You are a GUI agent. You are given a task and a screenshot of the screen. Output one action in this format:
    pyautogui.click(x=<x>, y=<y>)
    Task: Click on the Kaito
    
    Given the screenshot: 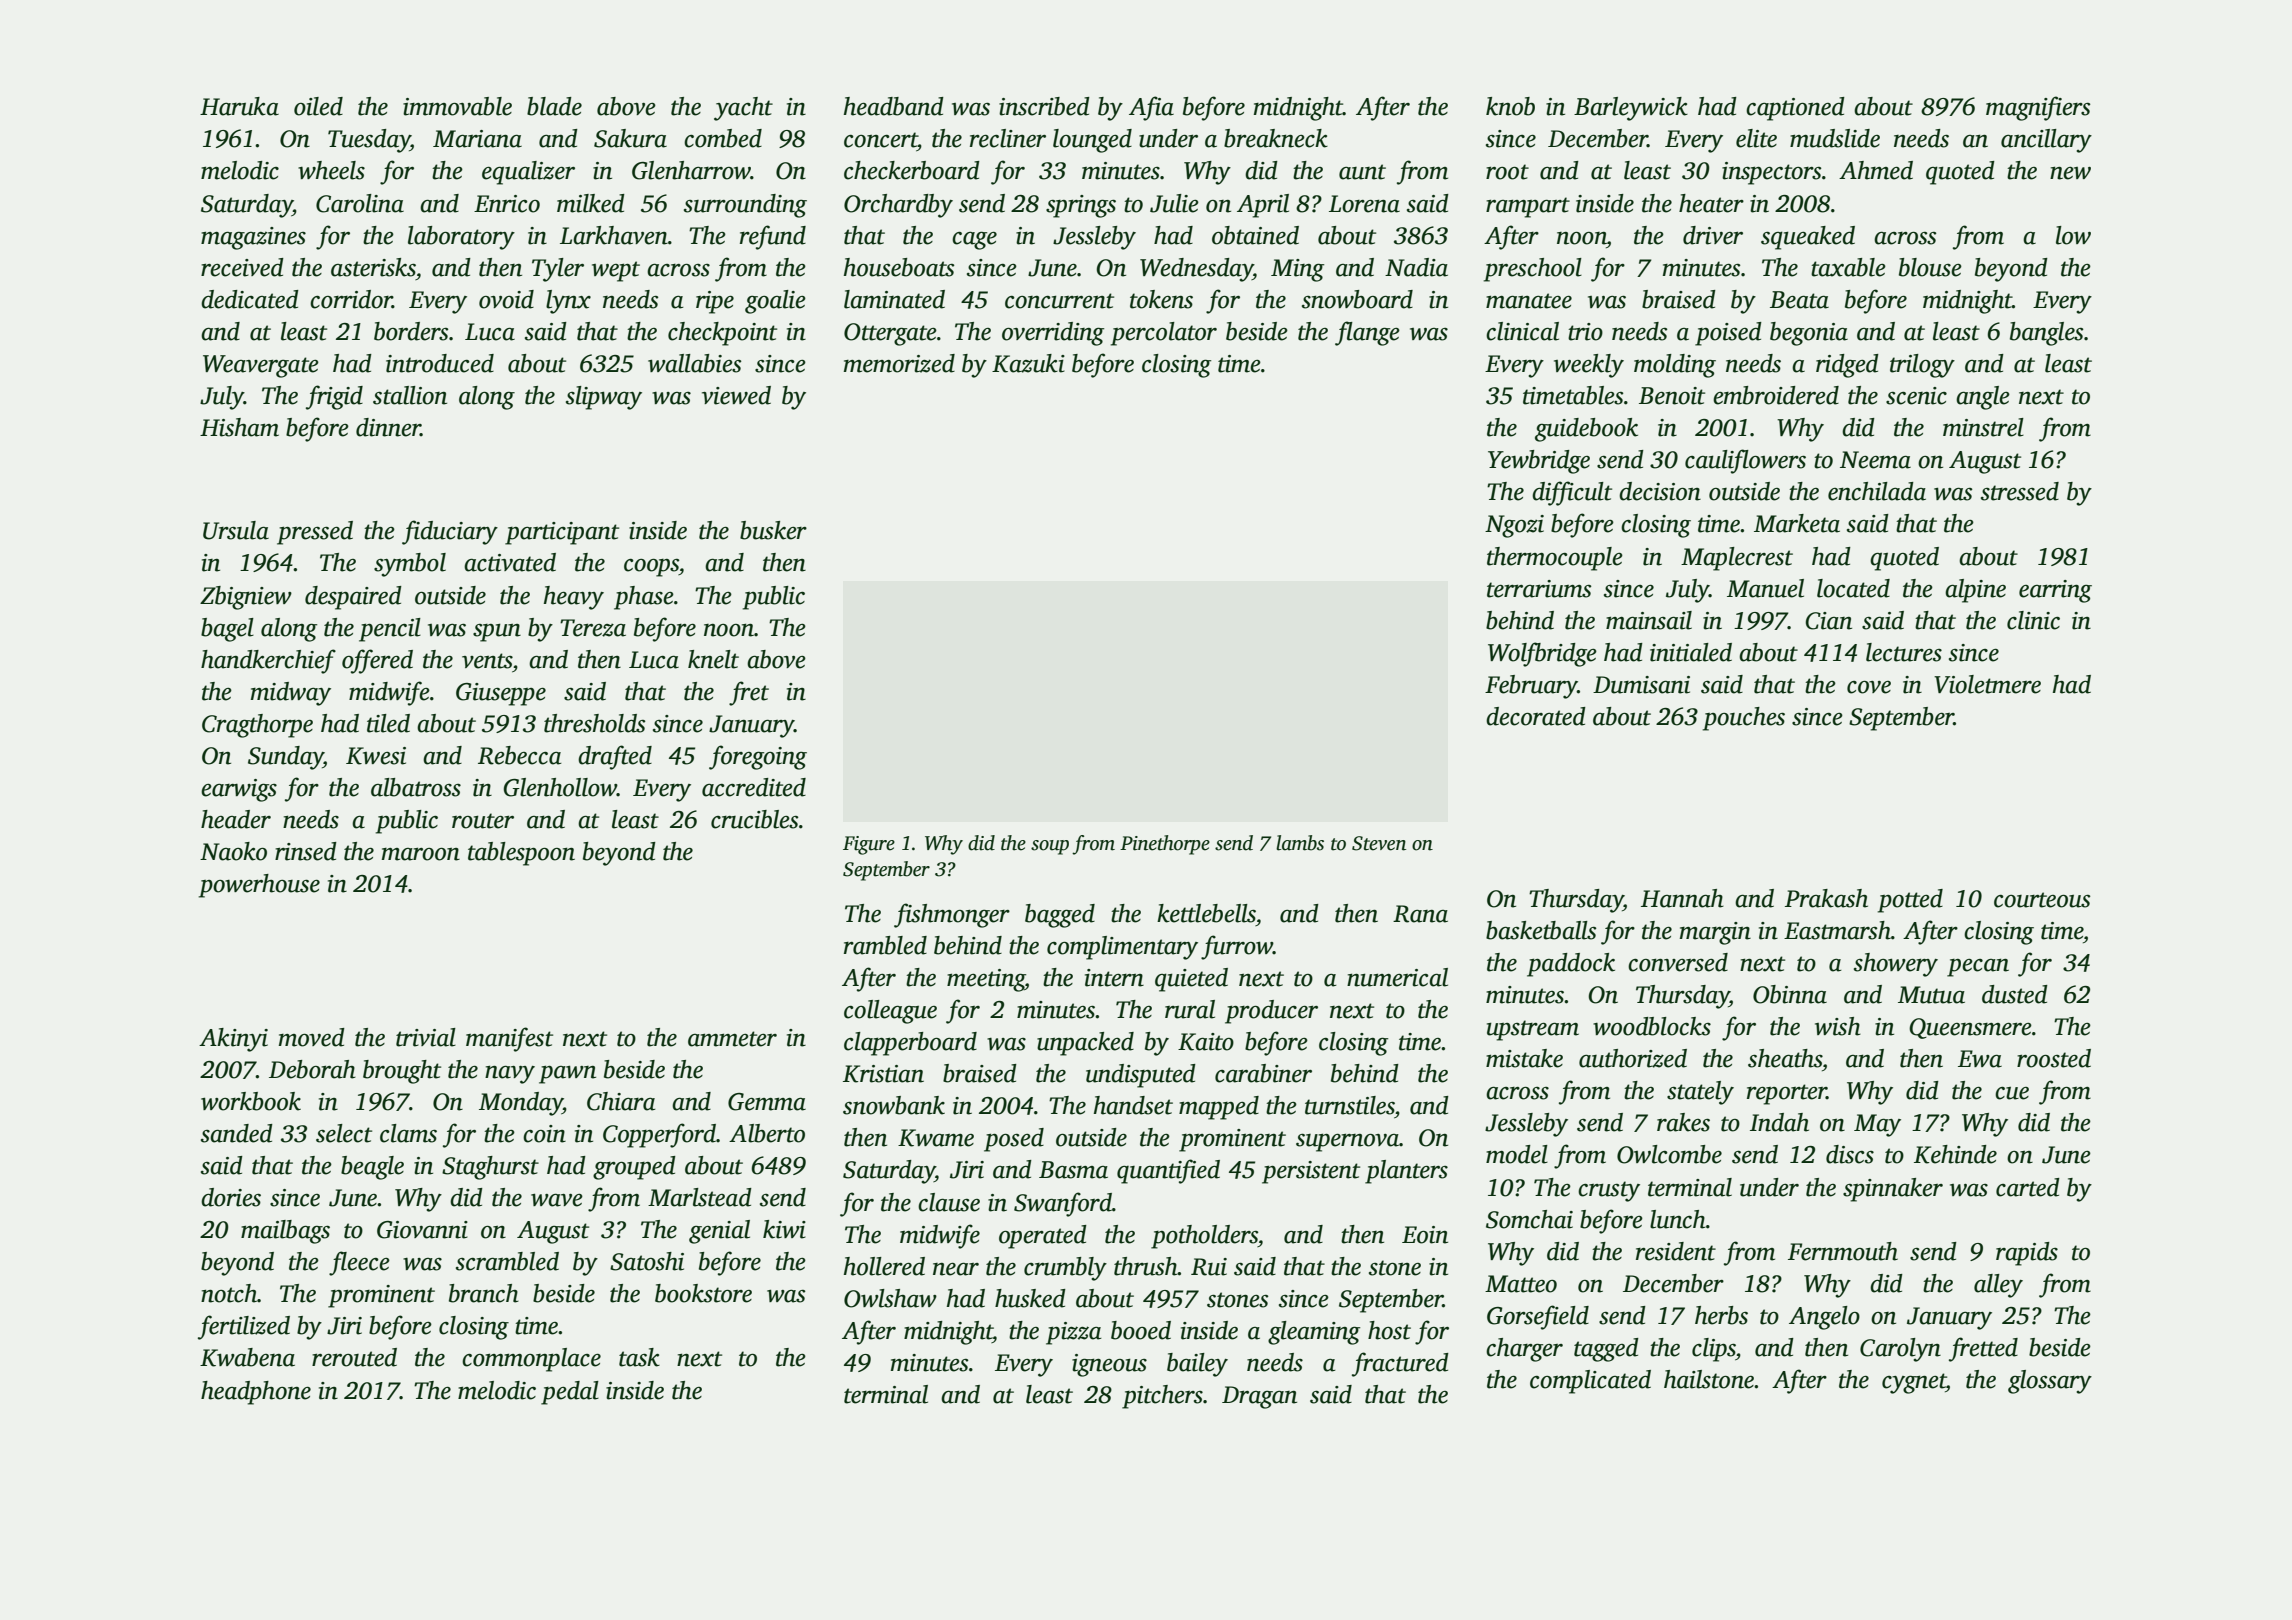 What is the action you would take?
    pyautogui.click(x=1206, y=1042)
